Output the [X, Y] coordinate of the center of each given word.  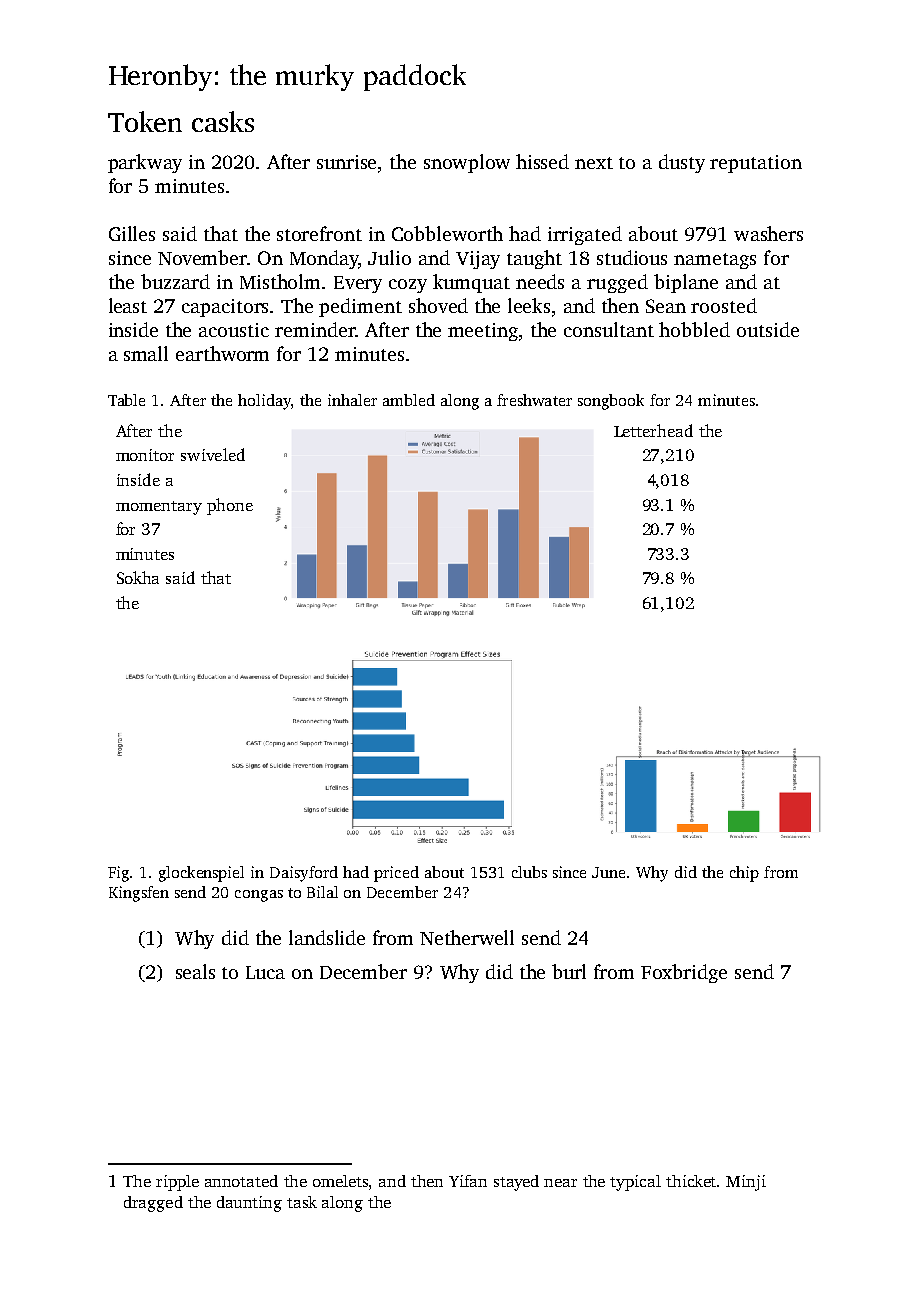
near [560, 1183]
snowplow [467, 163]
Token [145, 121]
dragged [153, 1204]
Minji [746, 1183]
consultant [609, 329]
